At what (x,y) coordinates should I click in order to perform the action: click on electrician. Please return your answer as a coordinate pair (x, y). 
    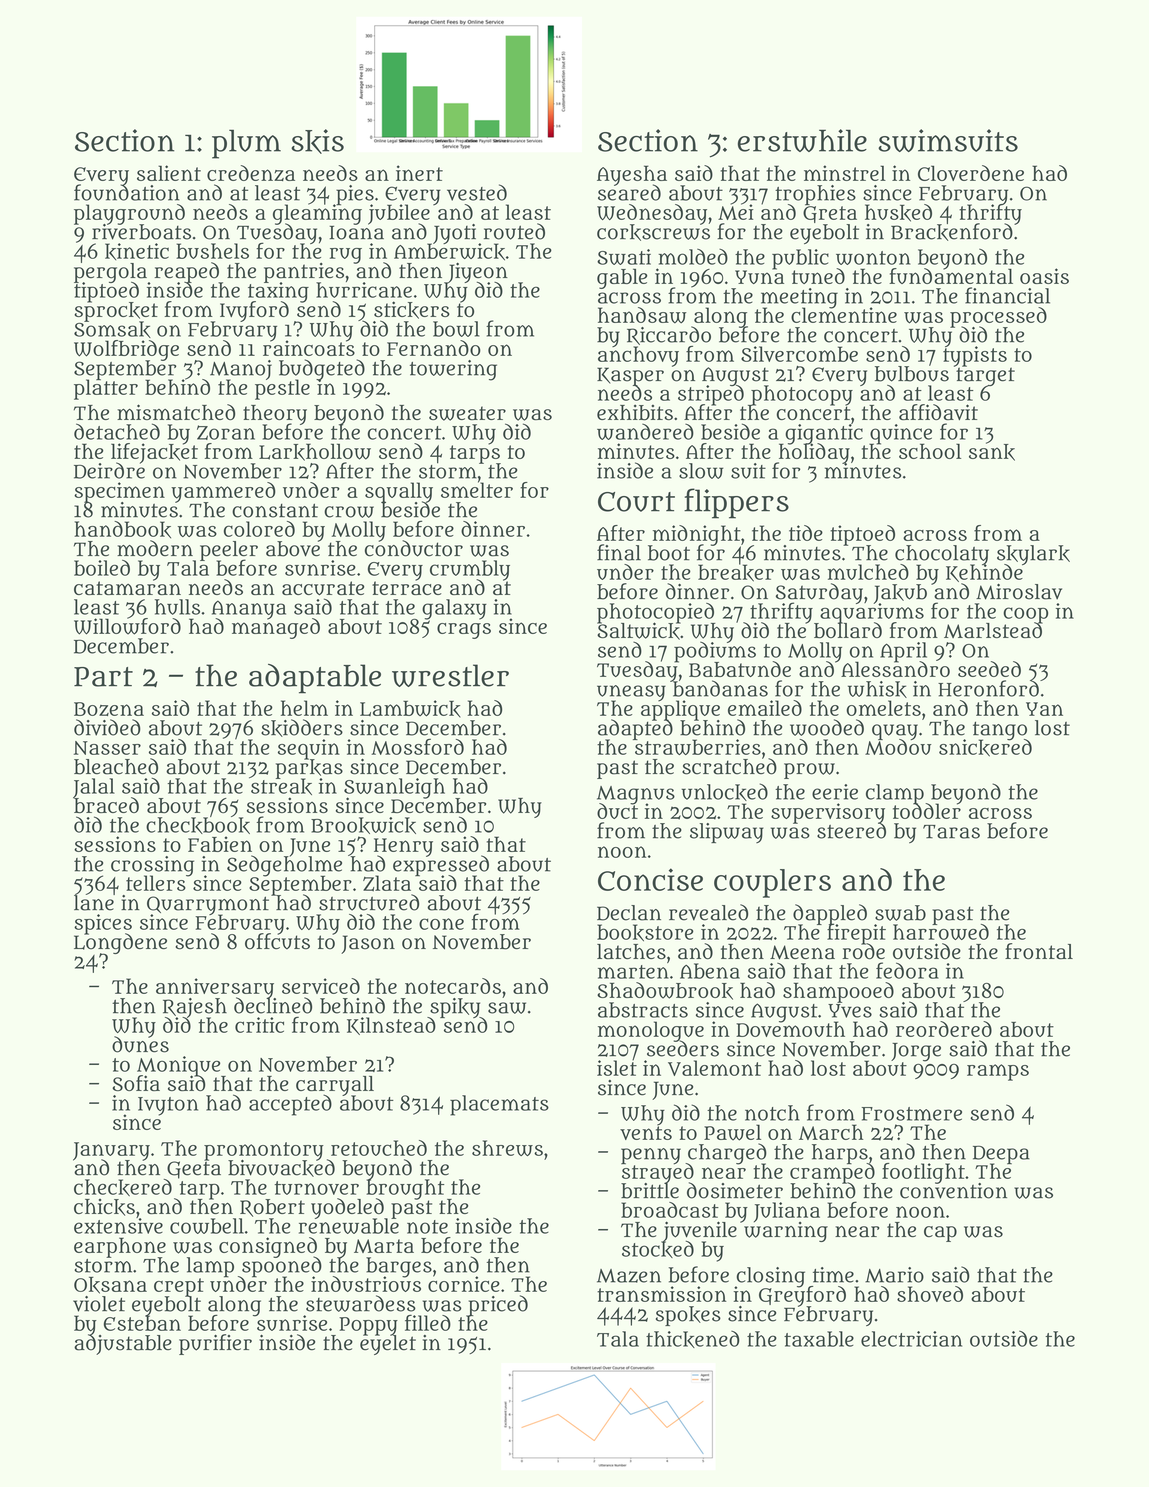
    Looking at the image, I should click on (911, 1339).
